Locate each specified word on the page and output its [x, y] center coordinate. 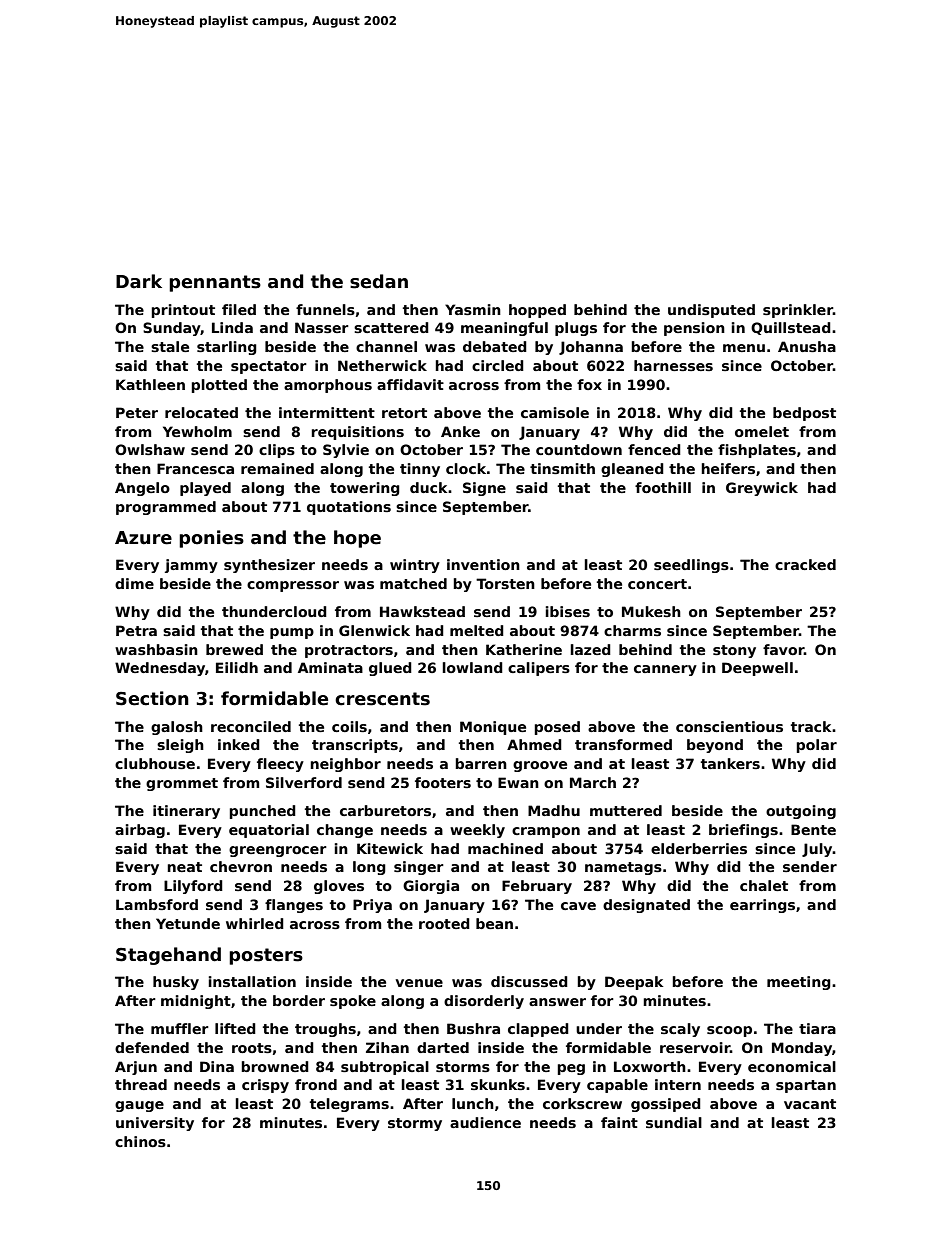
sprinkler [798, 311]
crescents [382, 699]
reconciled [251, 726]
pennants [215, 283]
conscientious [729, 726]
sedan [379, 281]
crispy [265, 1086]
